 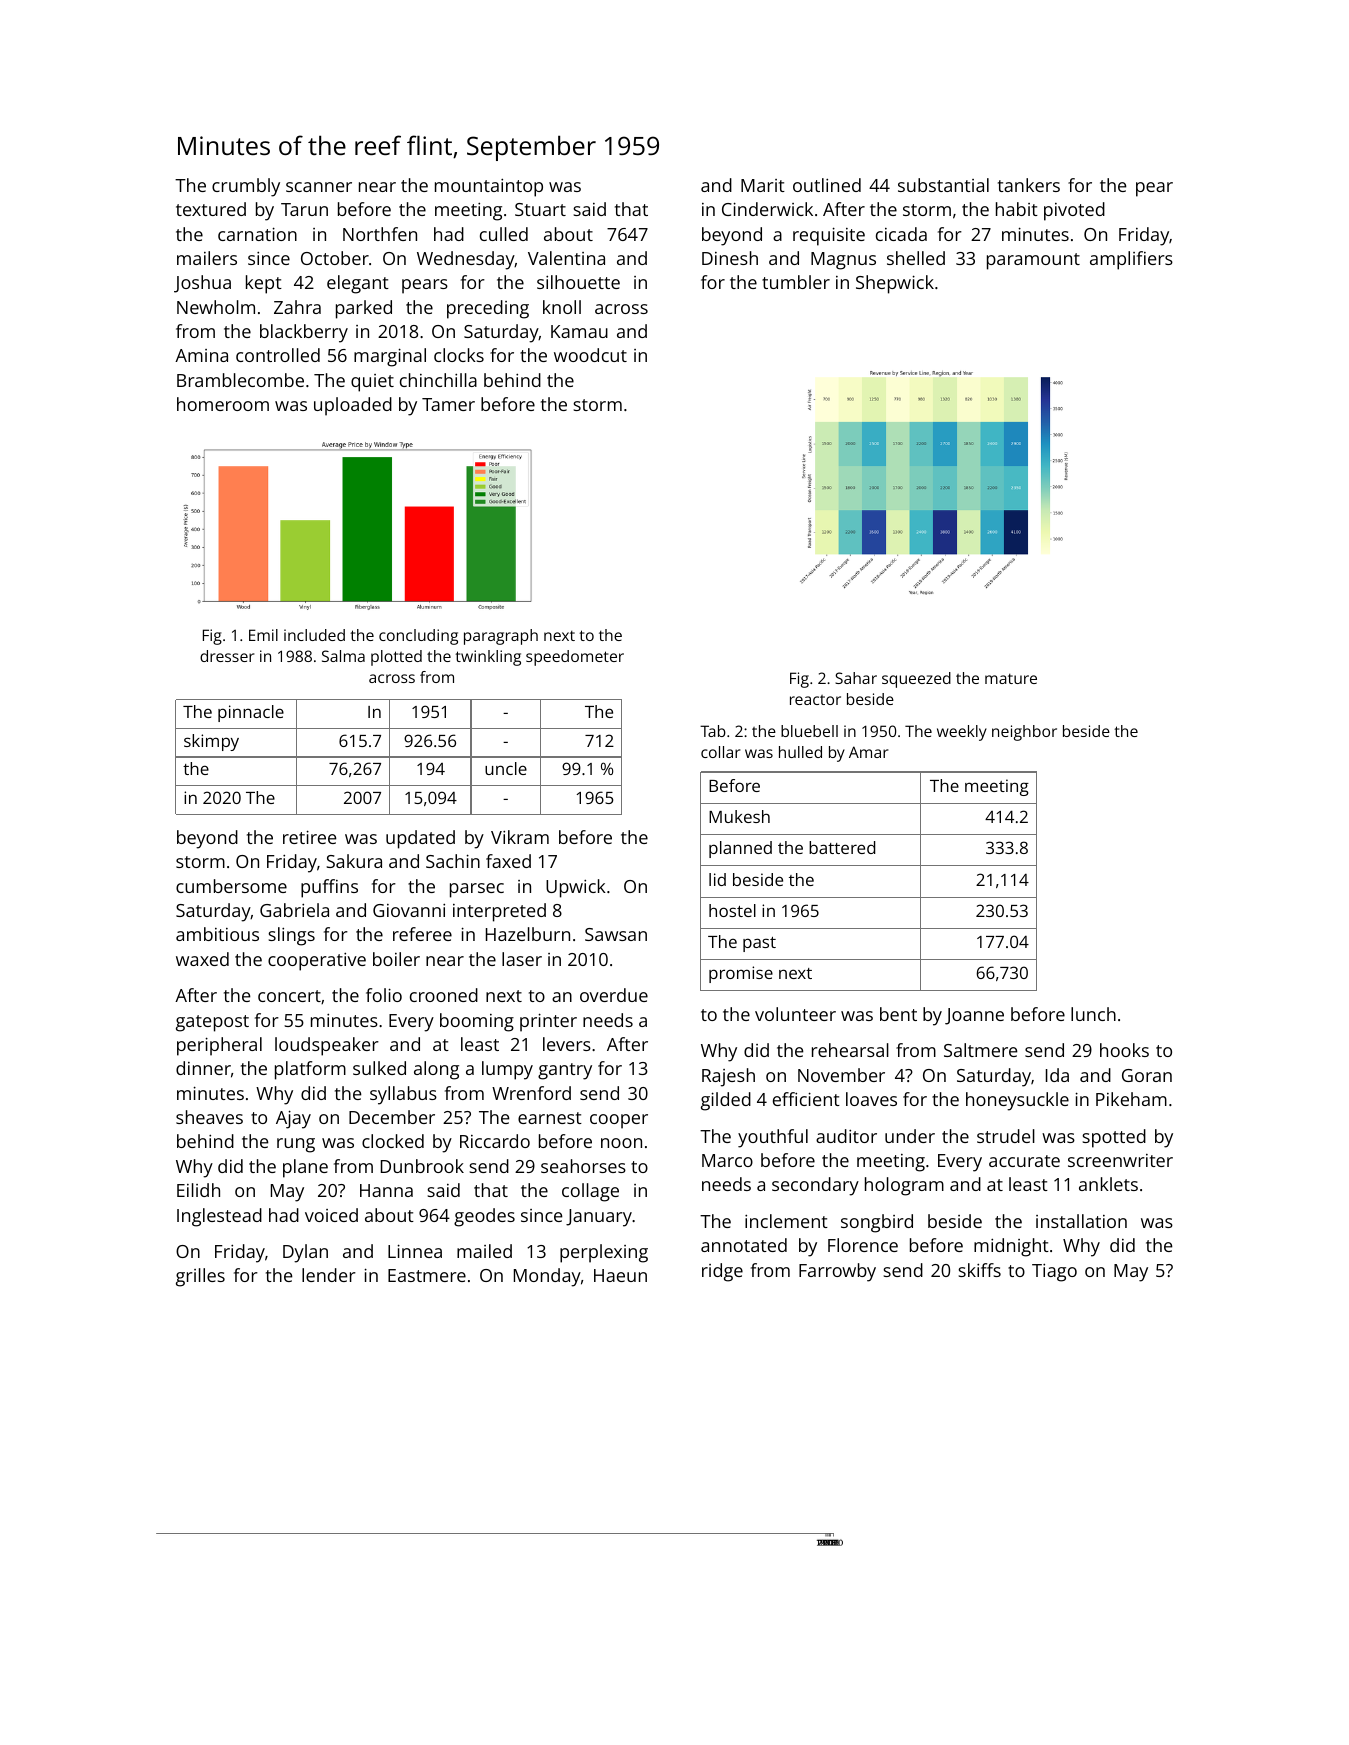 I want to click on secondary, so click(x=815, y=1186).
